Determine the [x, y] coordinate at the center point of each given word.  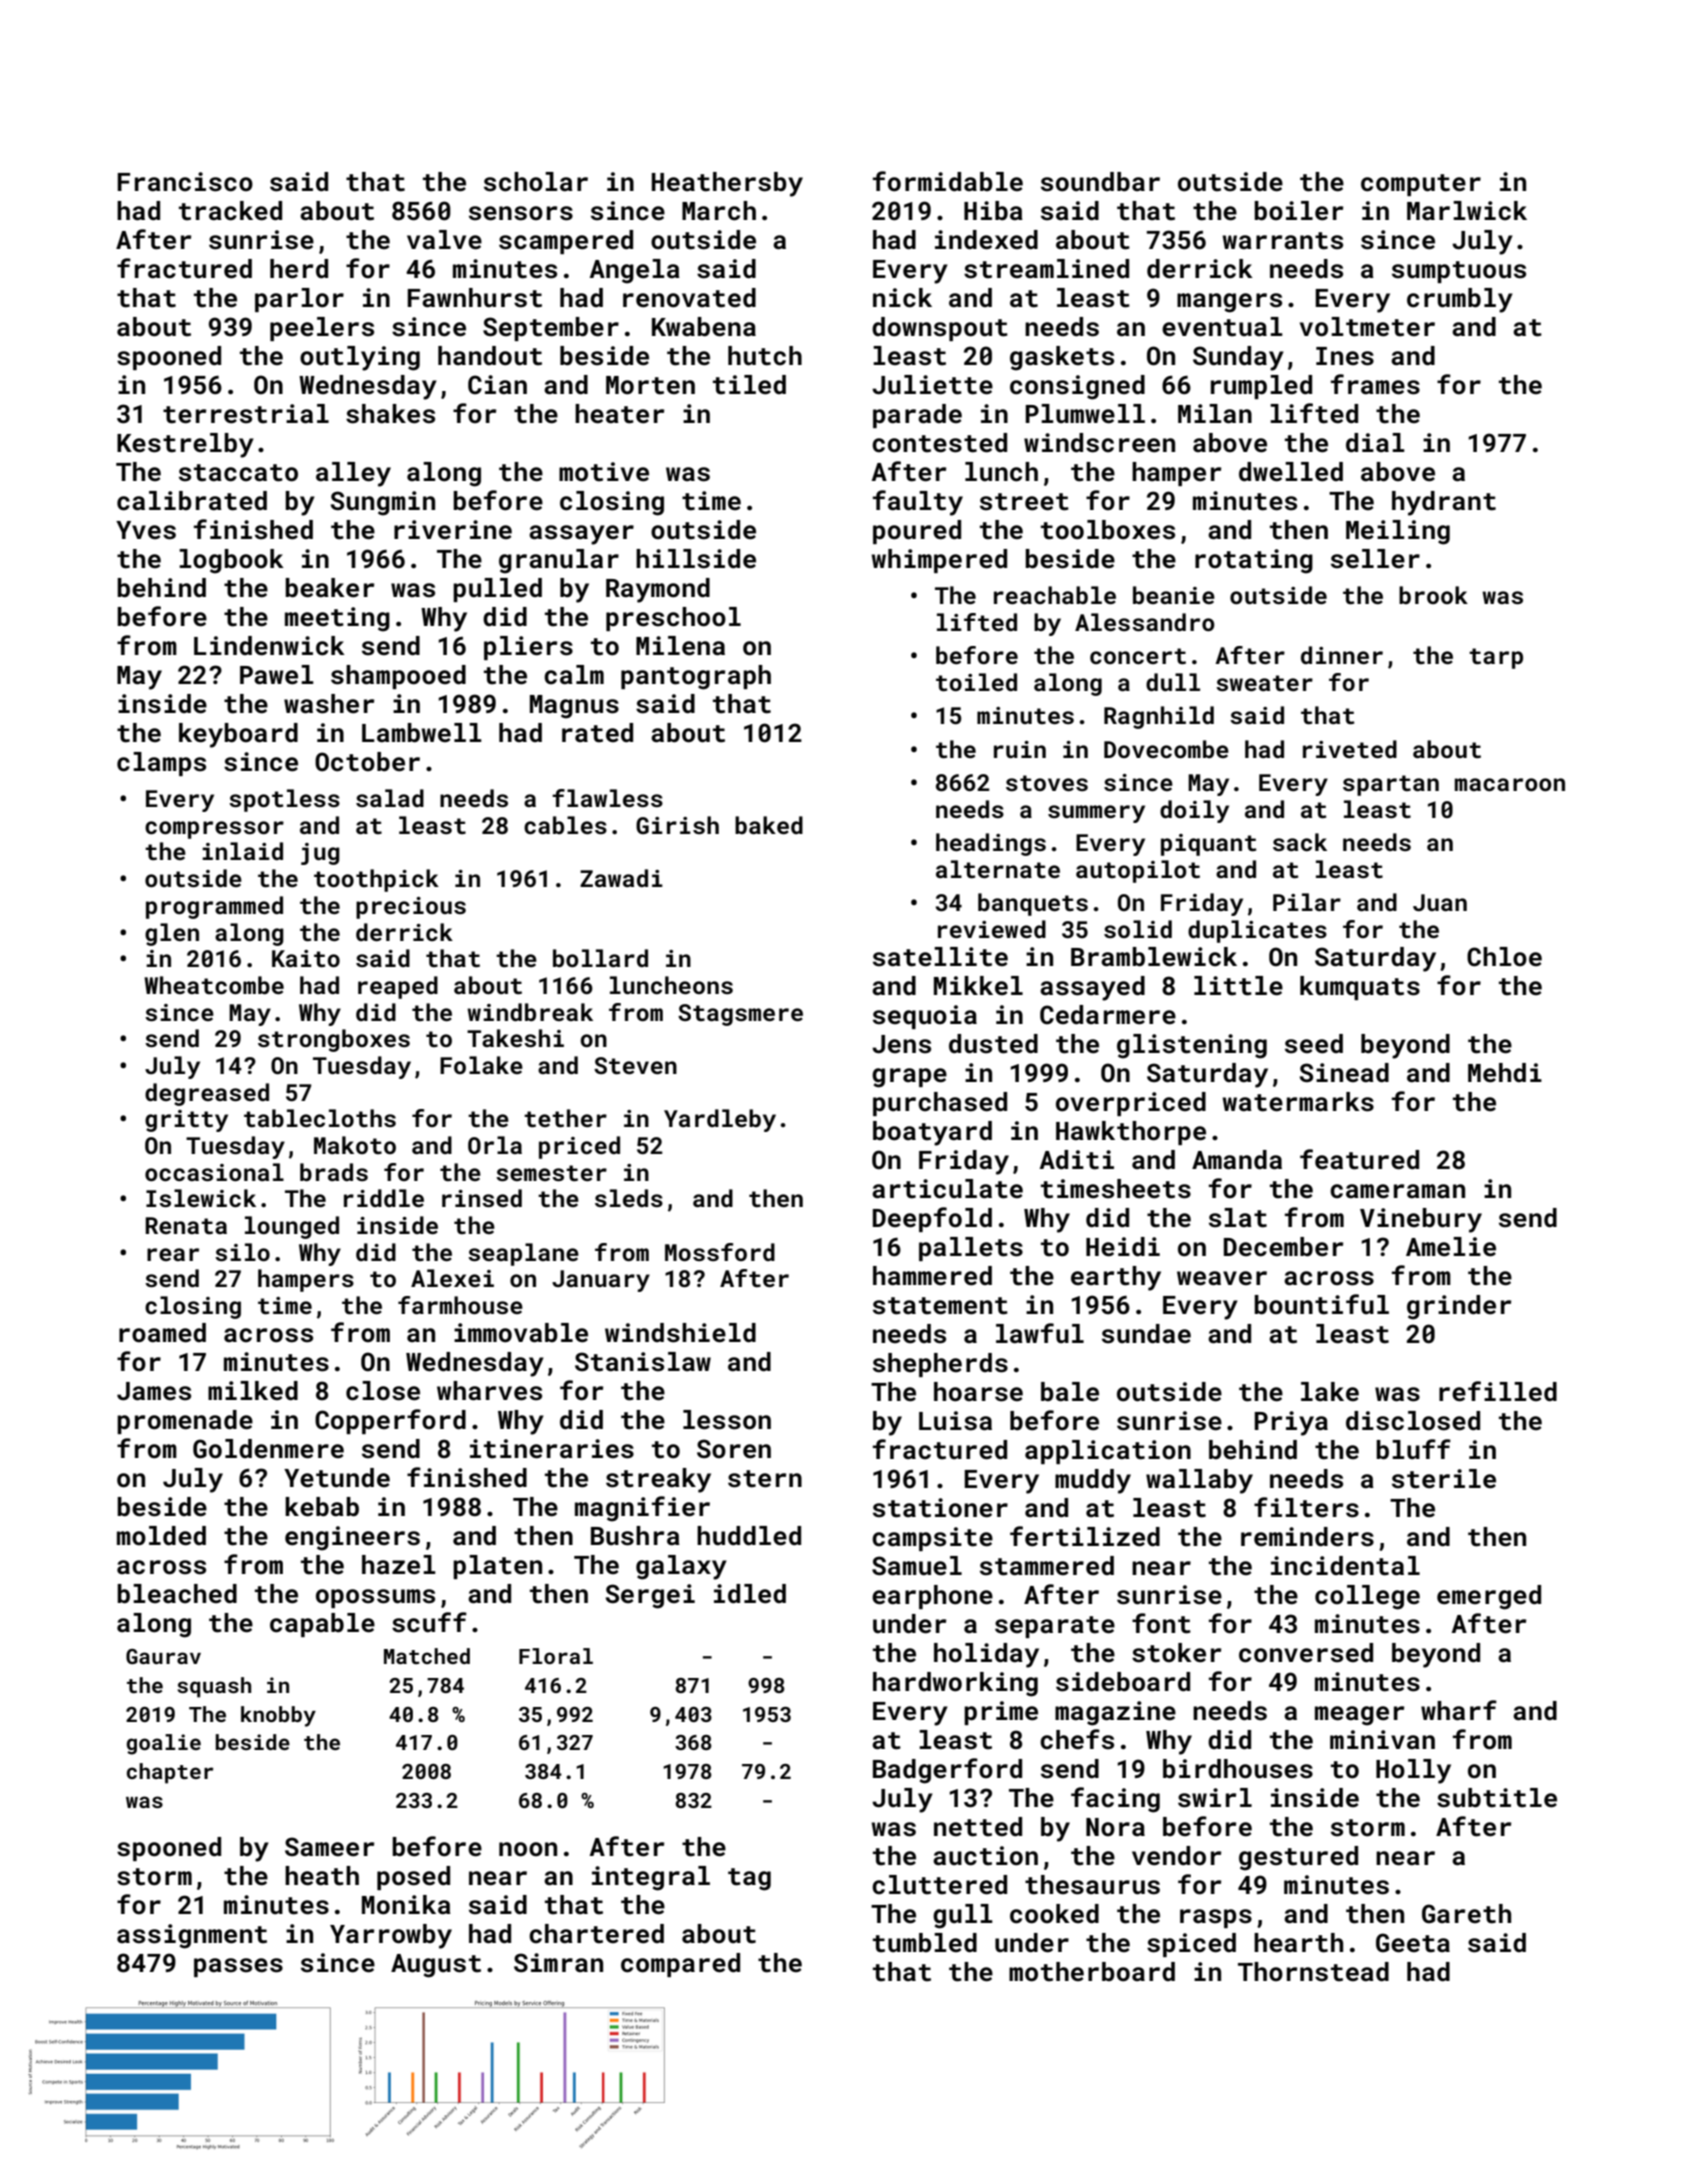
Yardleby [720, 1120]
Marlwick [1467, 211]
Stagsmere [740, 1015]
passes [238, 1967]
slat [1238, 1218]
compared [680, 1965]
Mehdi [1505, 1073]
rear [173, 1254]
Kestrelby [185, 445]
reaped [398, 987]
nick [902, 298]
